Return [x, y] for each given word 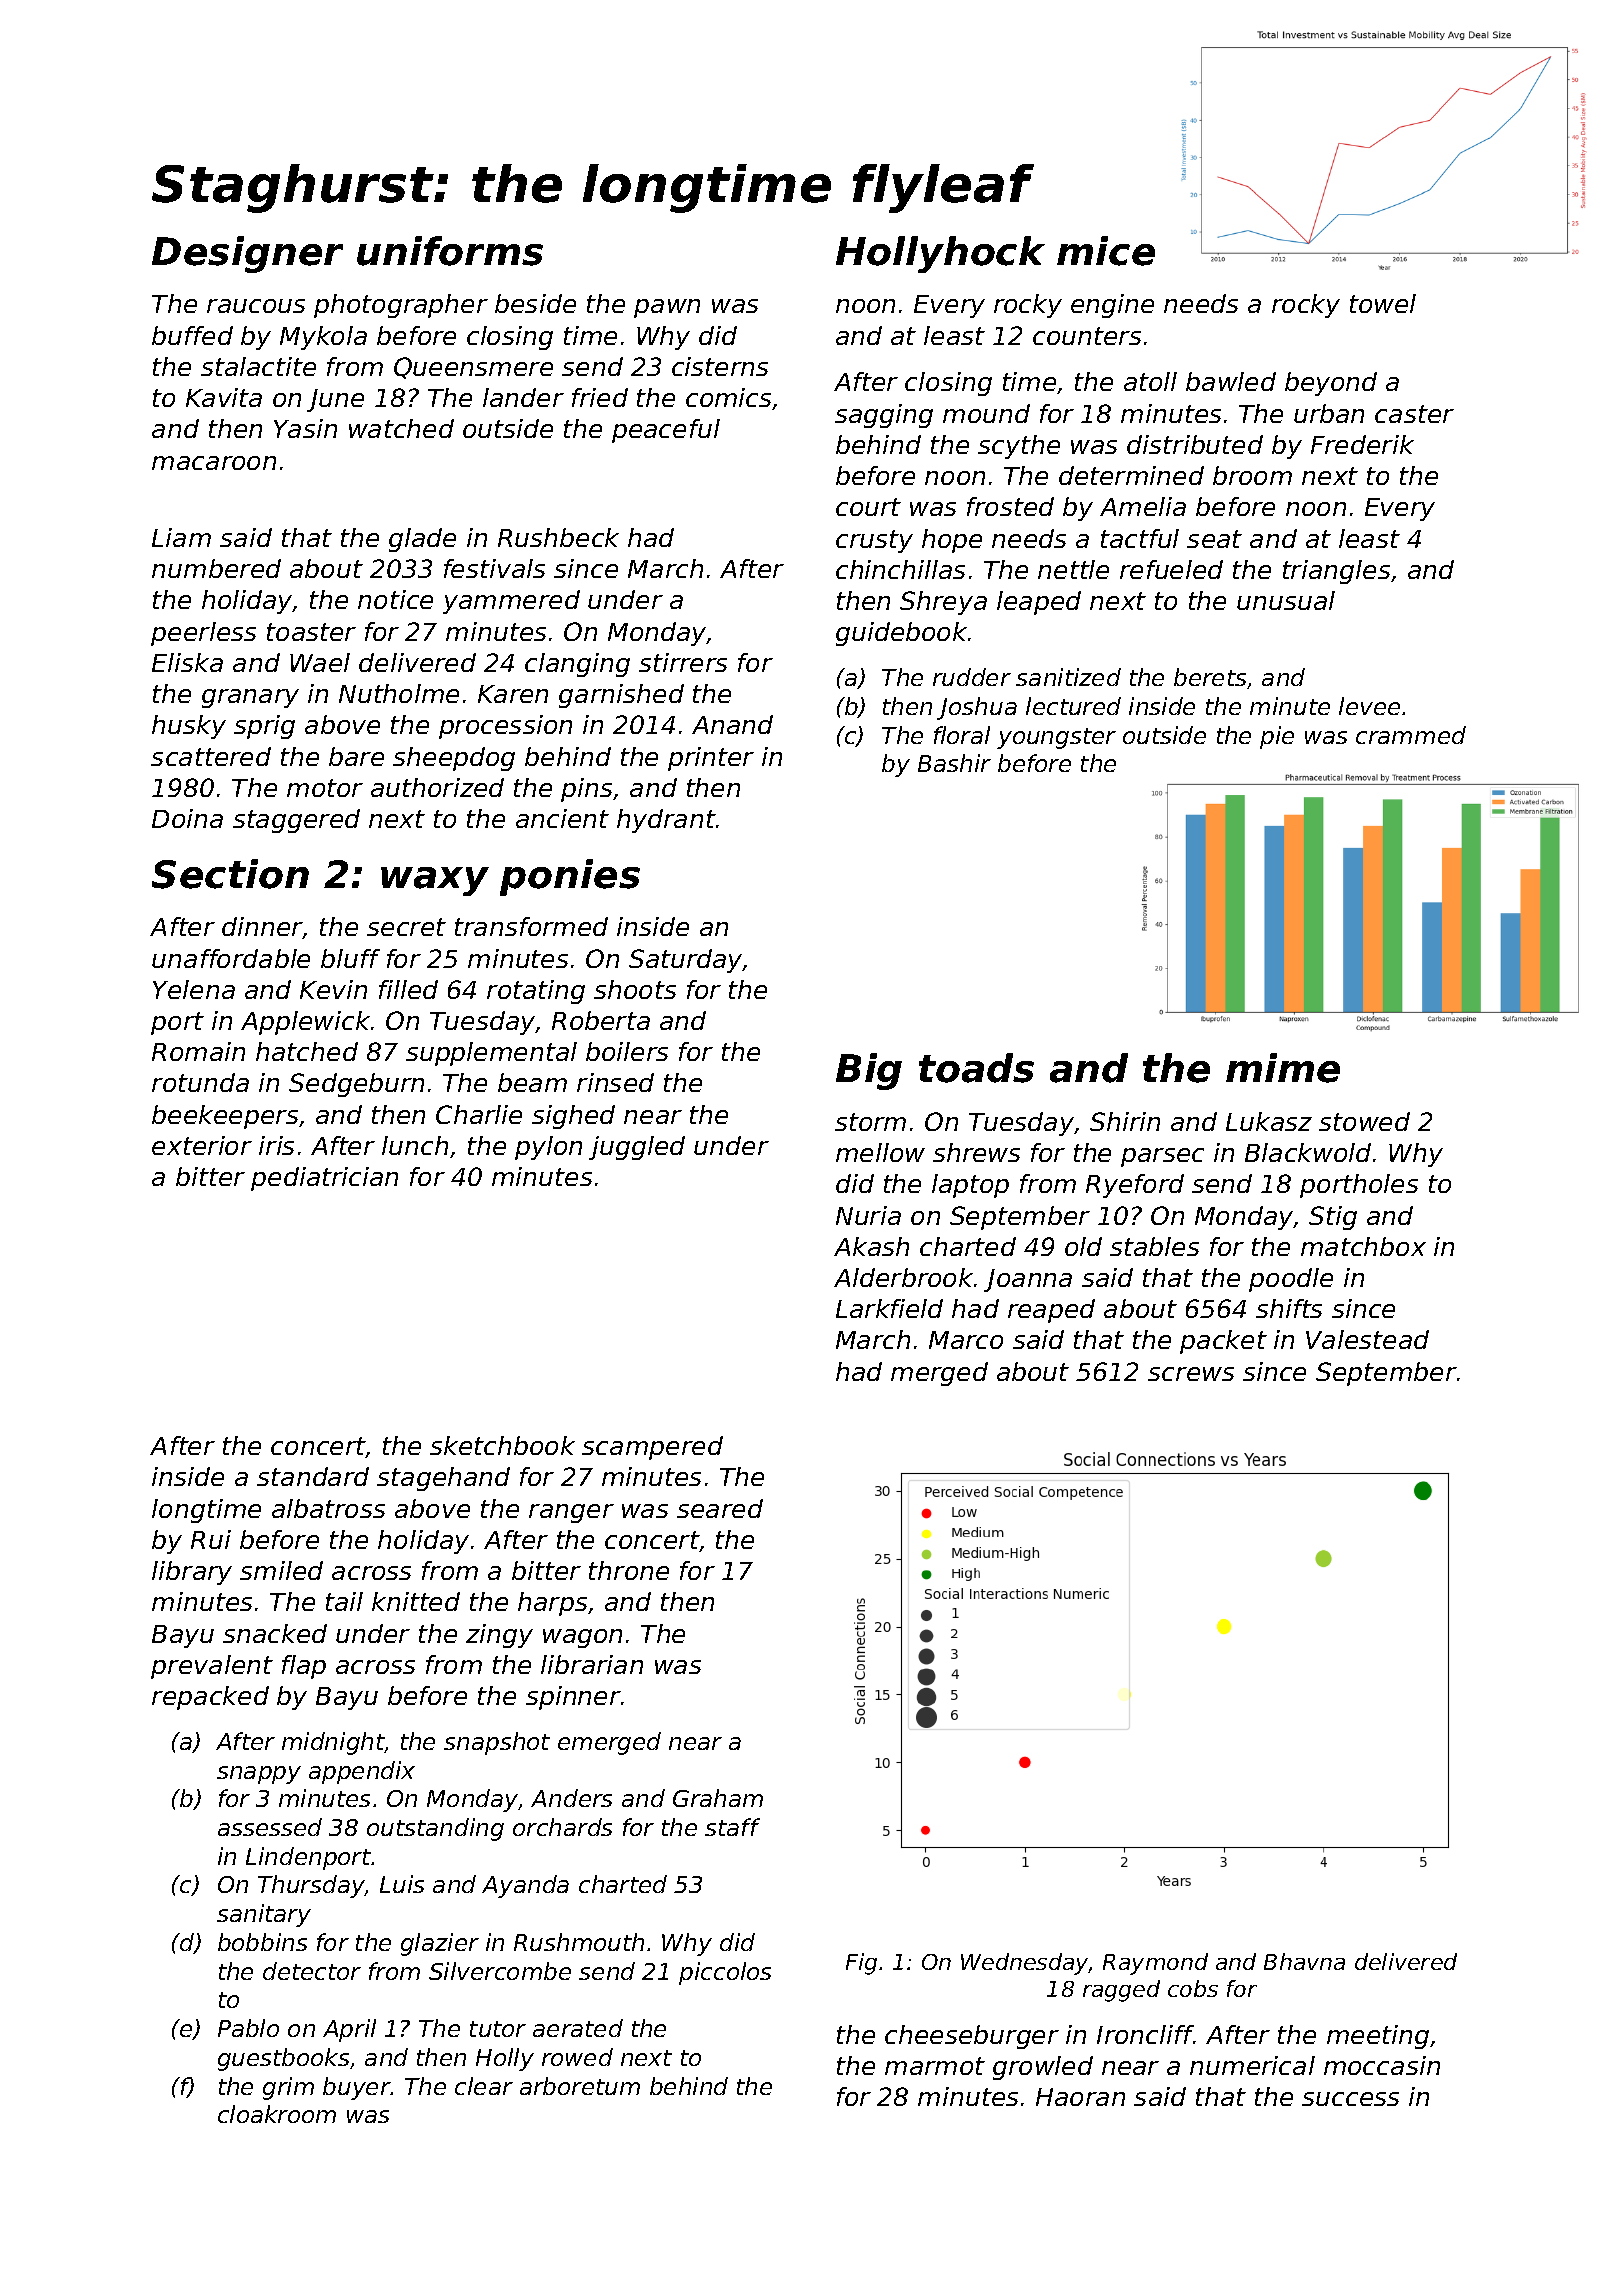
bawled [1231, 381]
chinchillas [900, 569]
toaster [311, 632]
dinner [262, 928]
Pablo [248, 2028]
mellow [880, 1152]
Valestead [1367, 1339]
